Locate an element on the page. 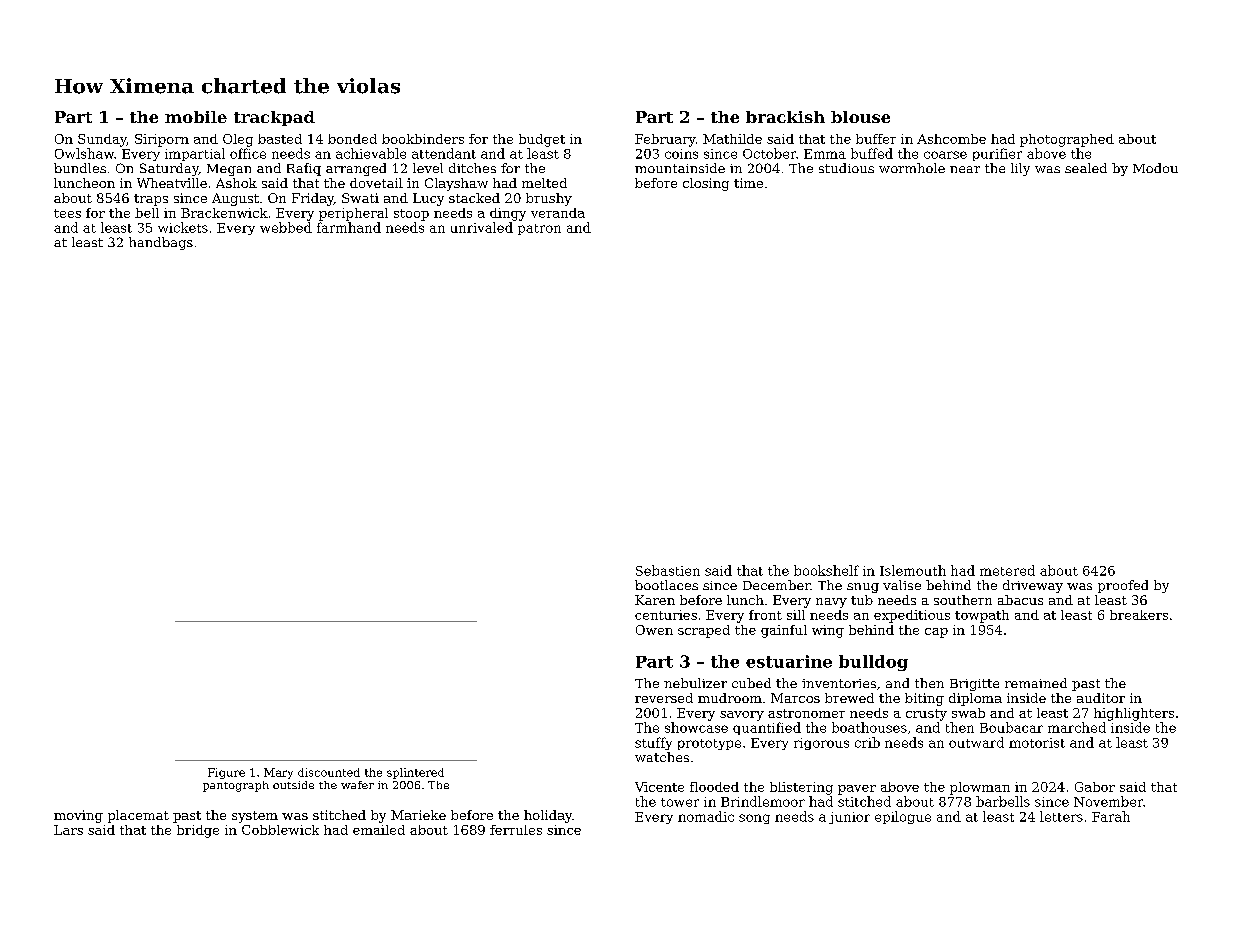 This image has width=1233, height=952. brackish is located at coordinates (785, 117).
